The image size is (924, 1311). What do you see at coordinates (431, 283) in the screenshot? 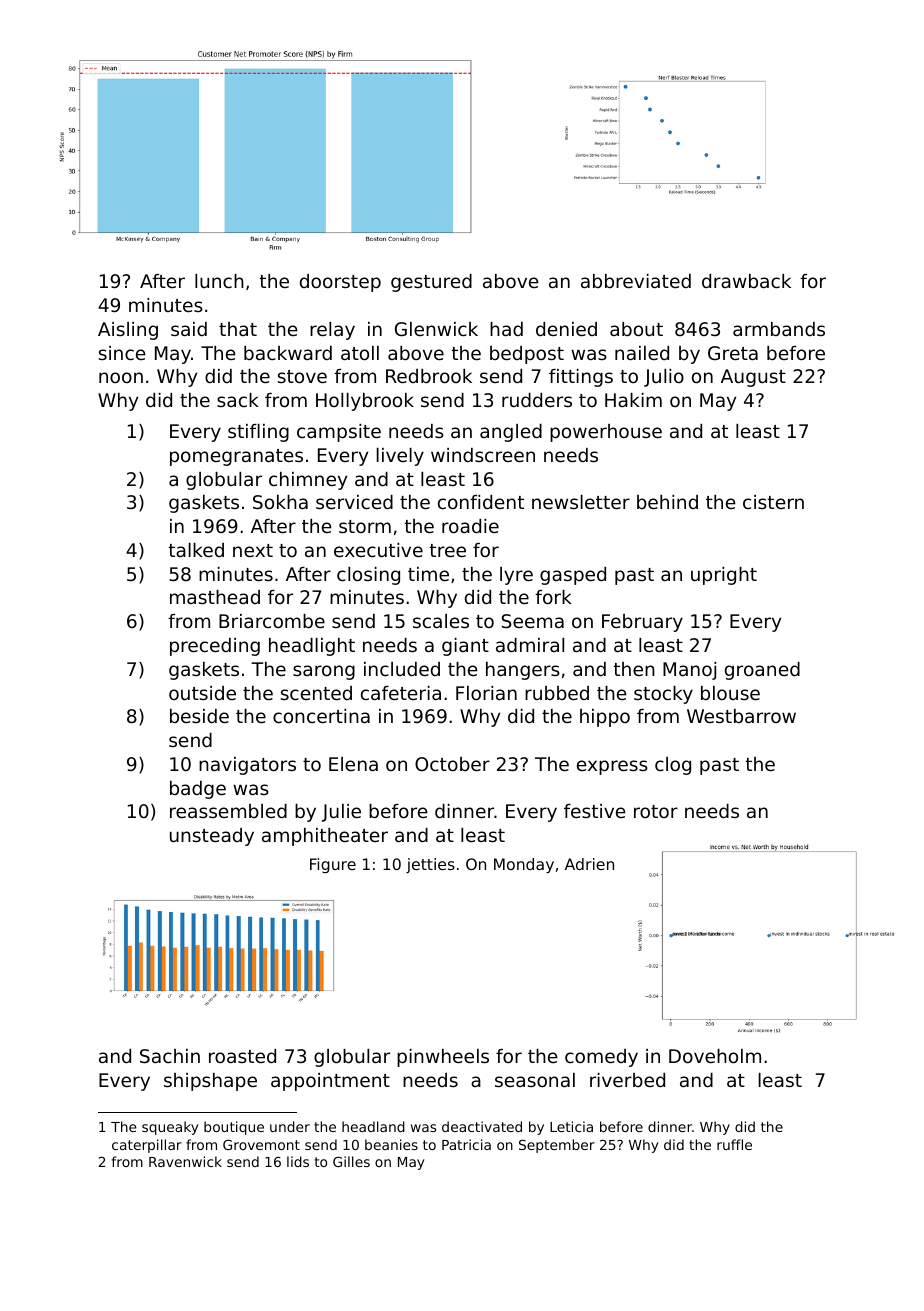
I see `gestured` at bounding box center [431, 283].
